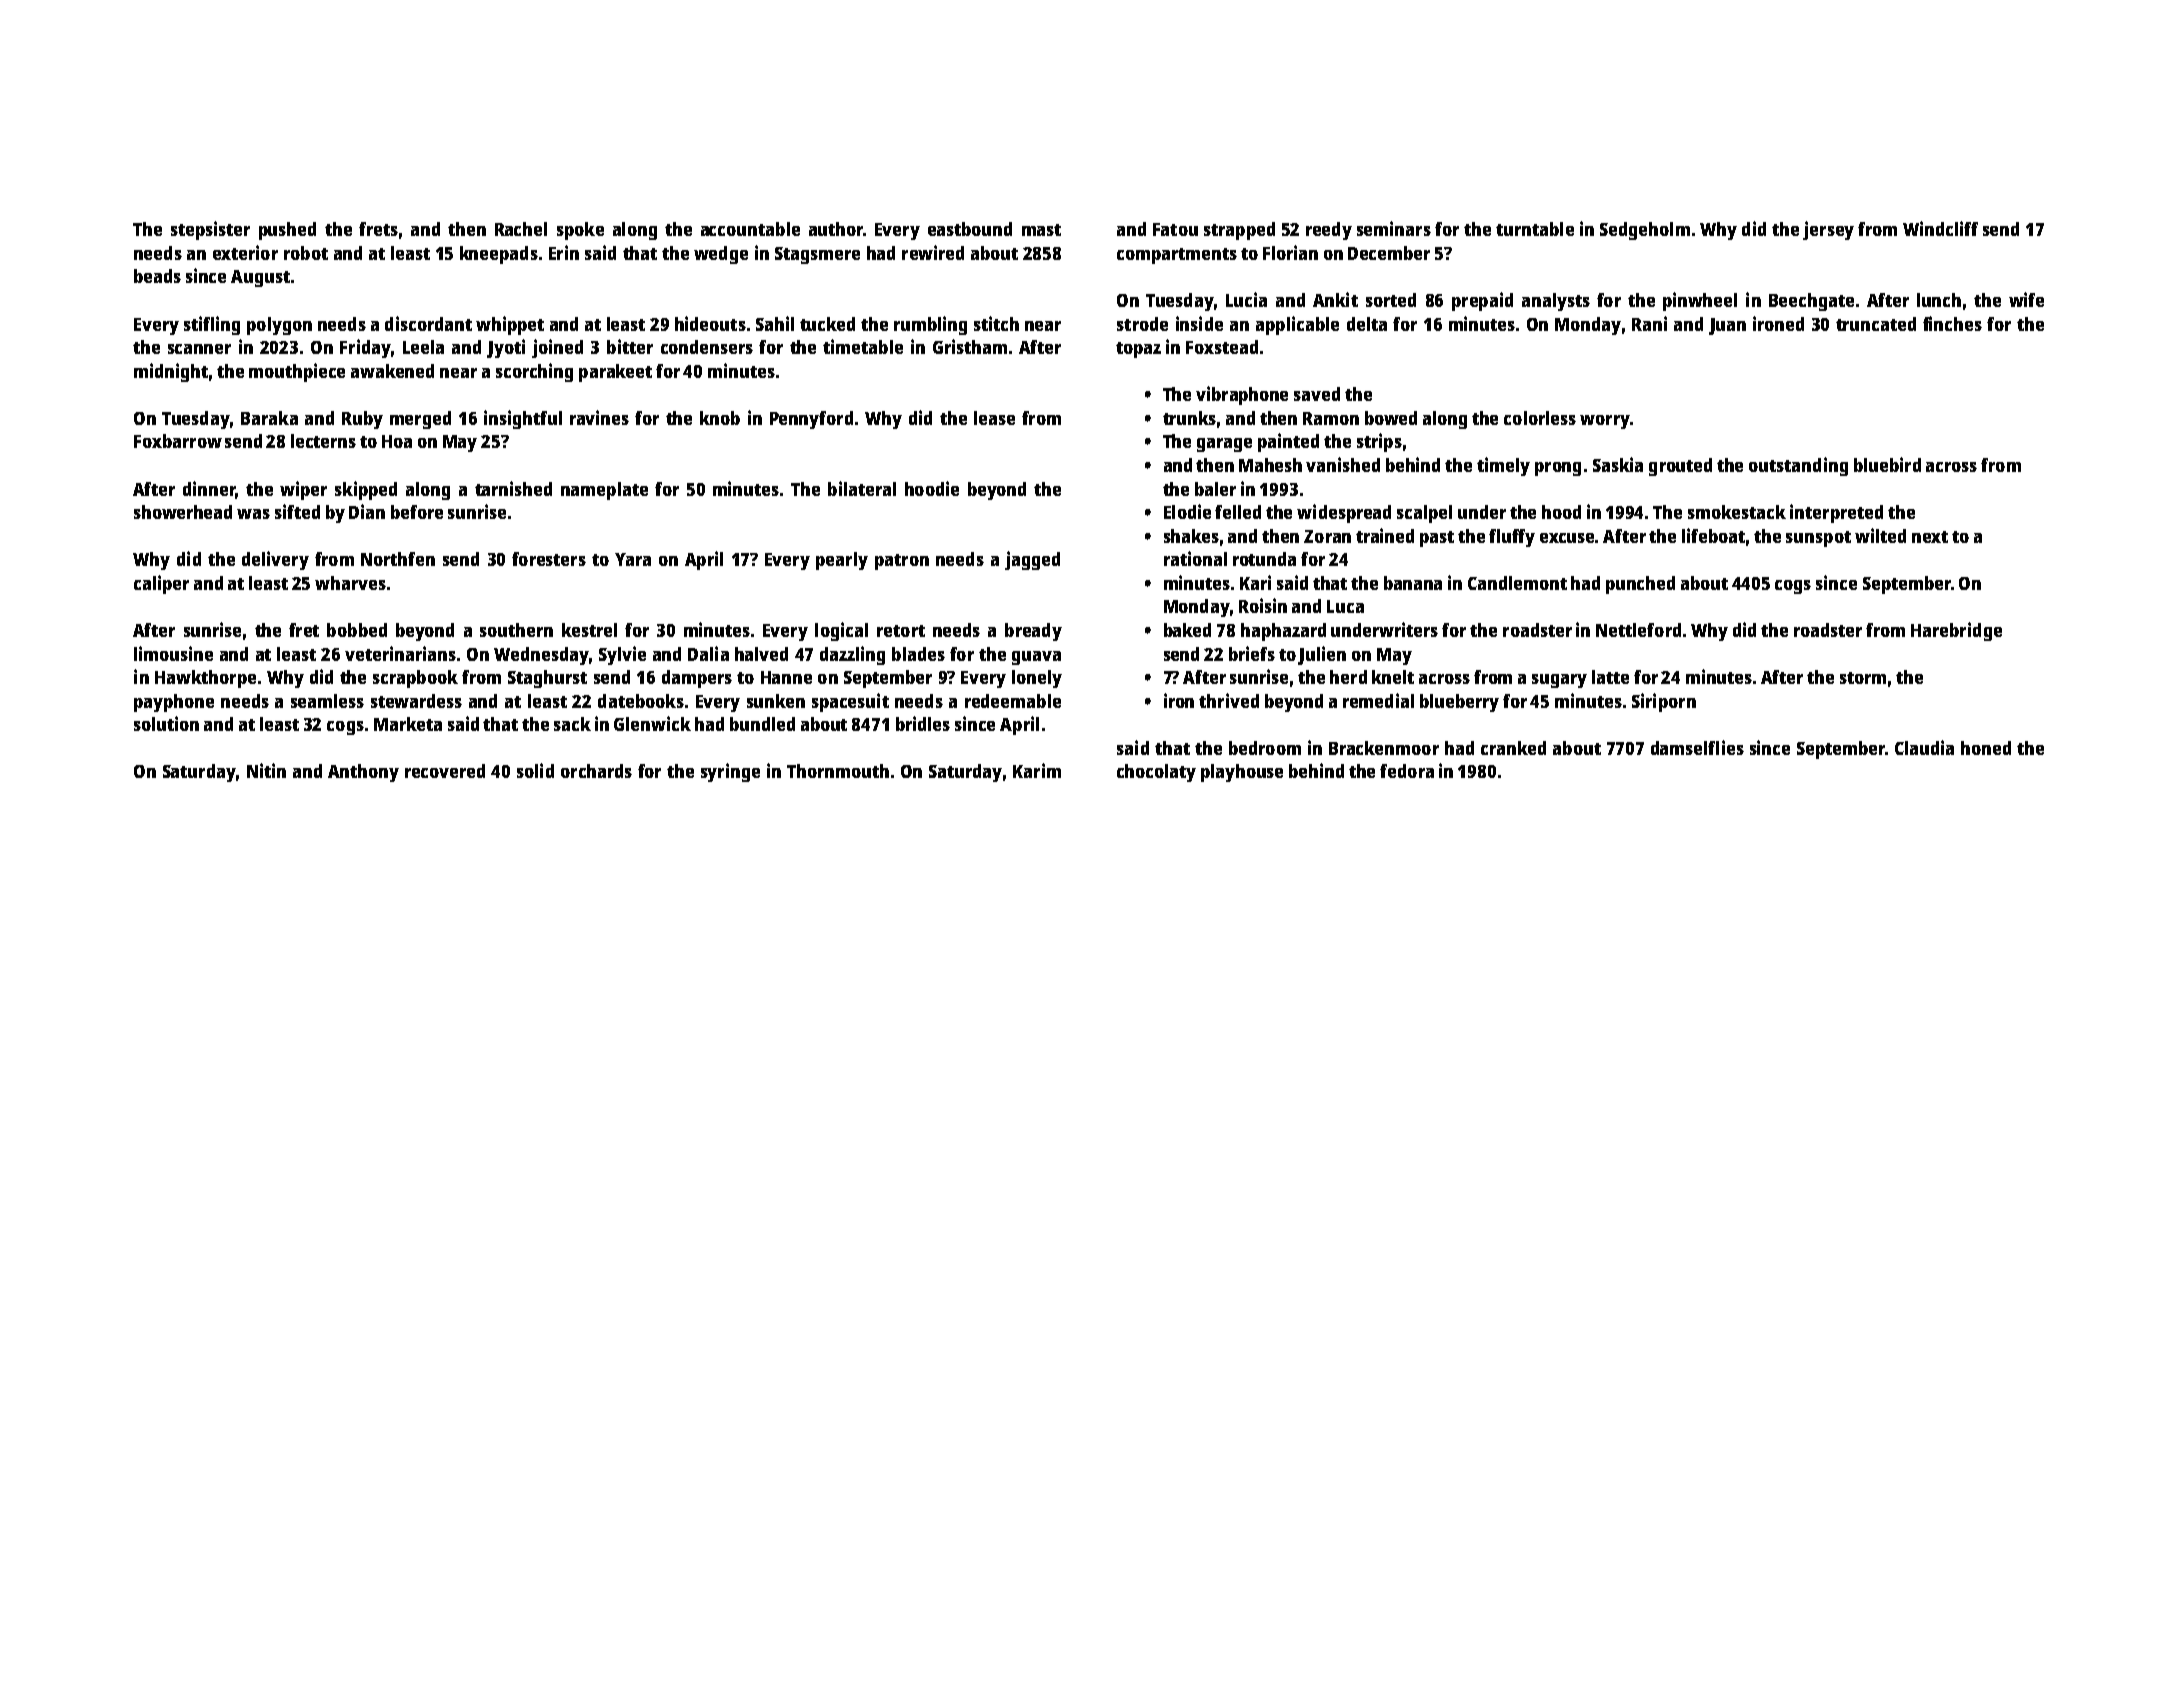 The height and width of the page is (1683, 2178). What do you see at coordinates (210, 230) in the page?
I see `stepsister` at bounding box center [210, 230].
